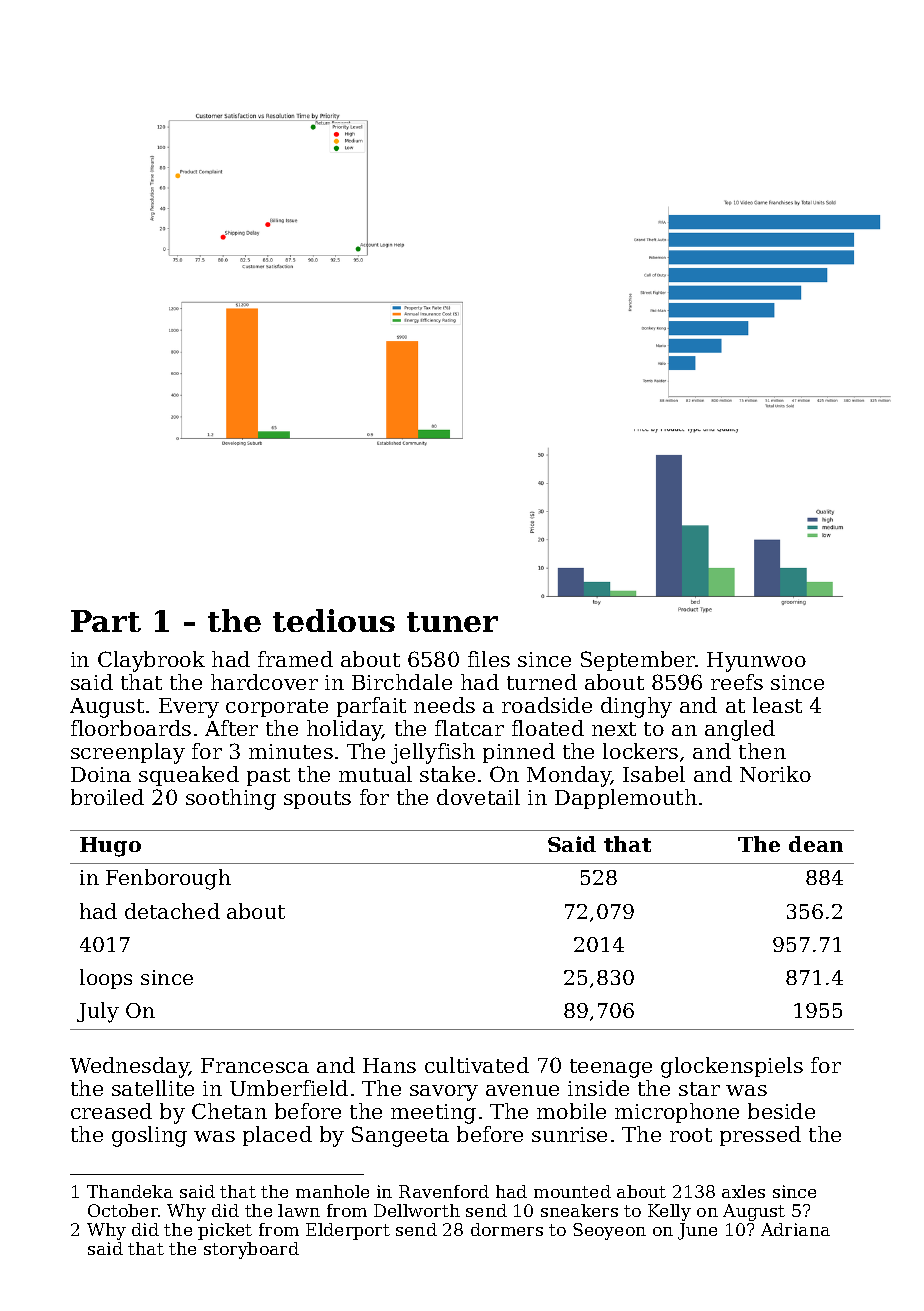  What do you see at coordinates (816, 844) in the document?
I see `dean` at bounding box center [816, 844].
